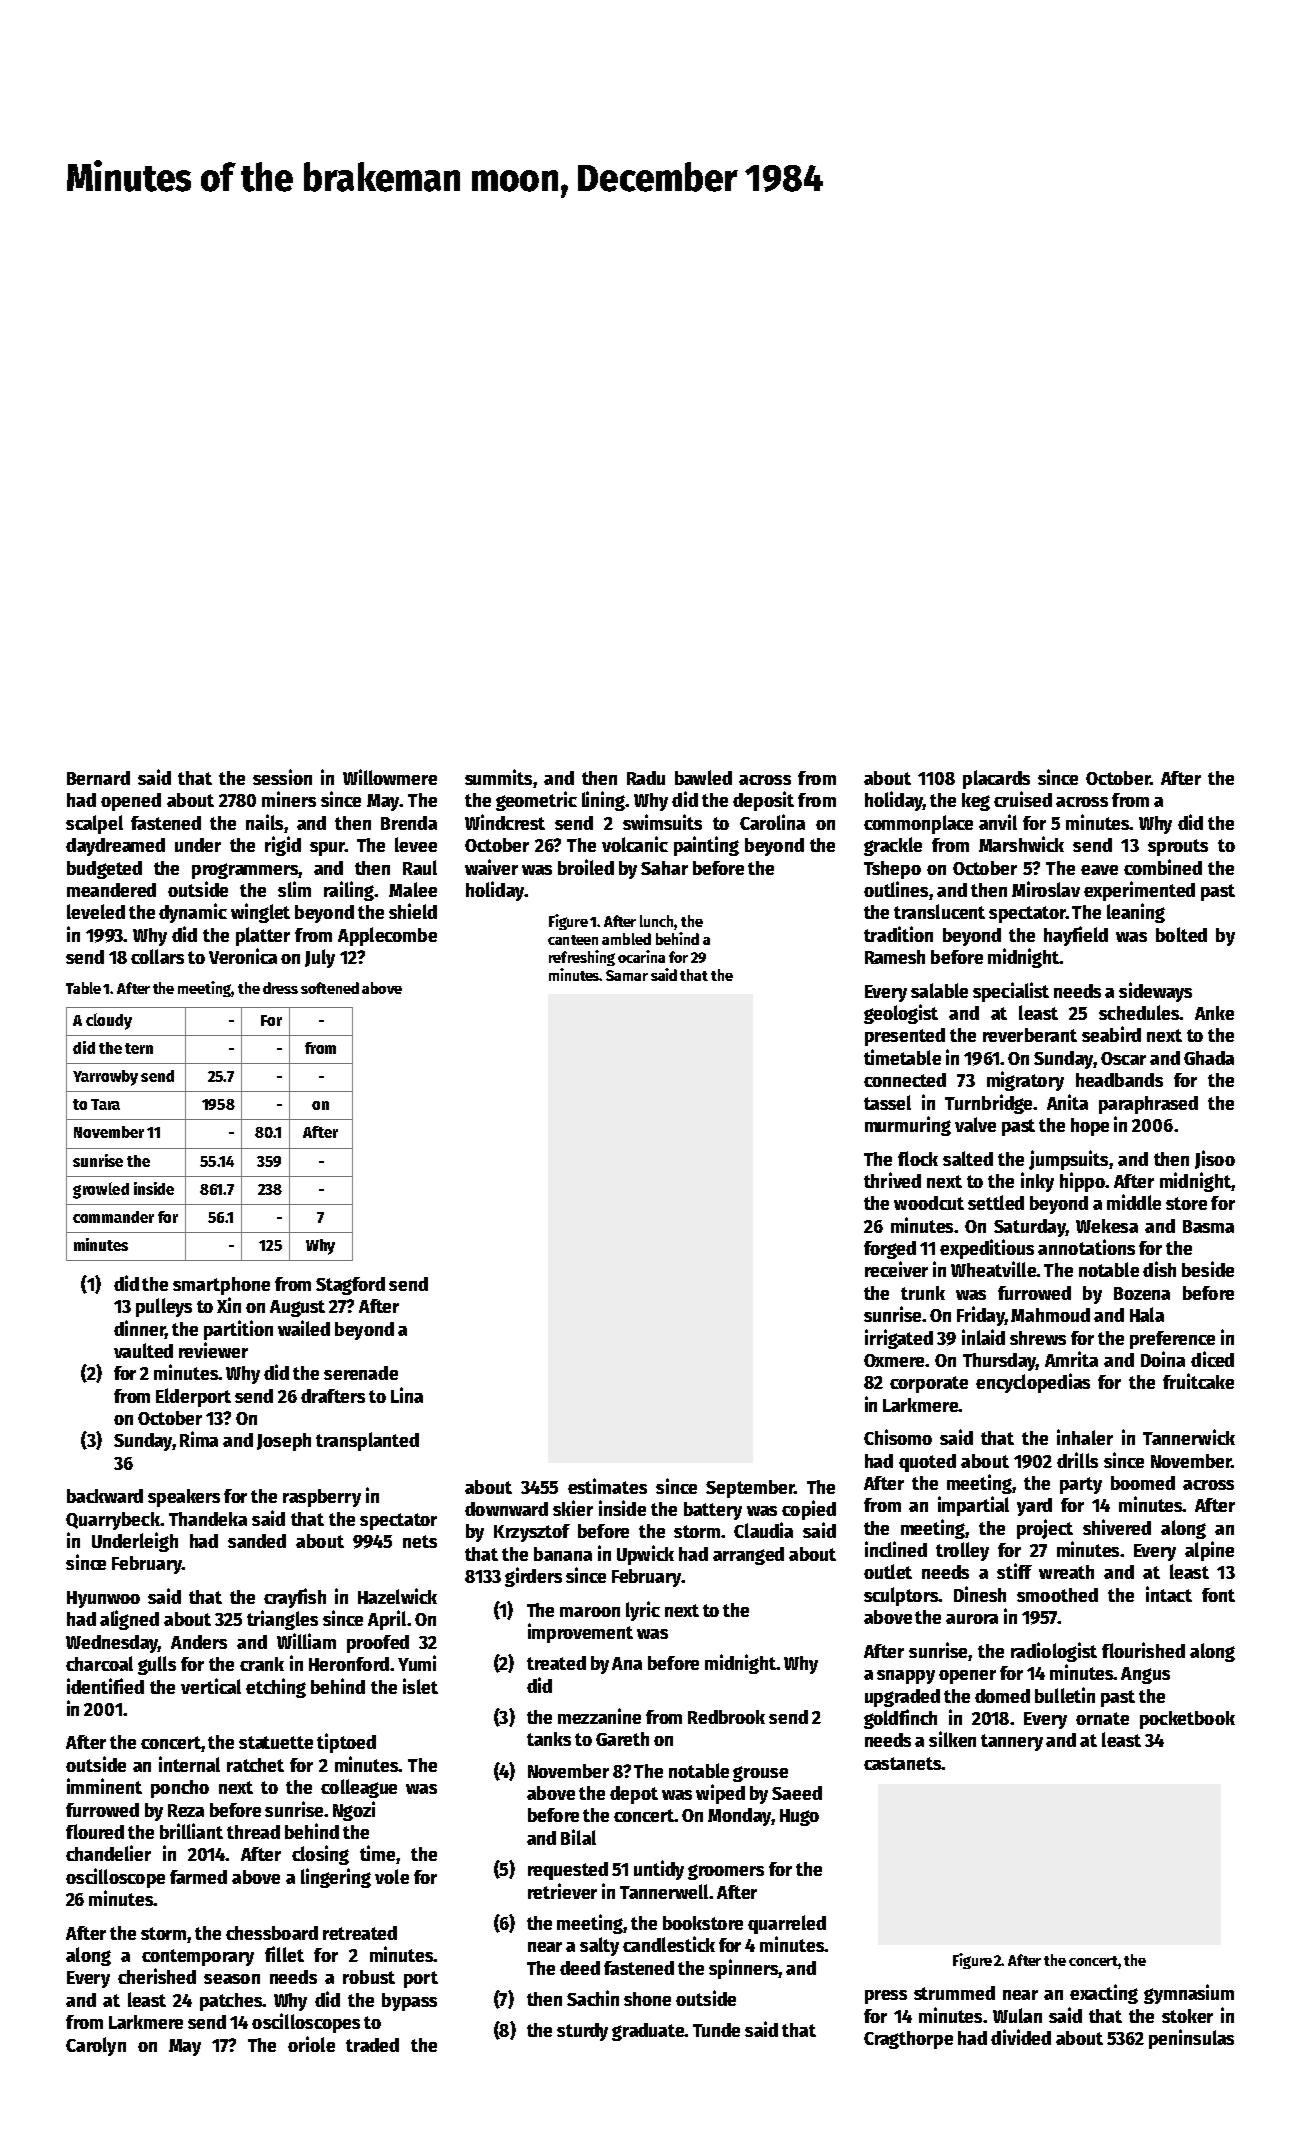 Image resolution: width=1301 pixels, height=2142 pixels. I want to click on Ngozi, so click(354, 1811).
